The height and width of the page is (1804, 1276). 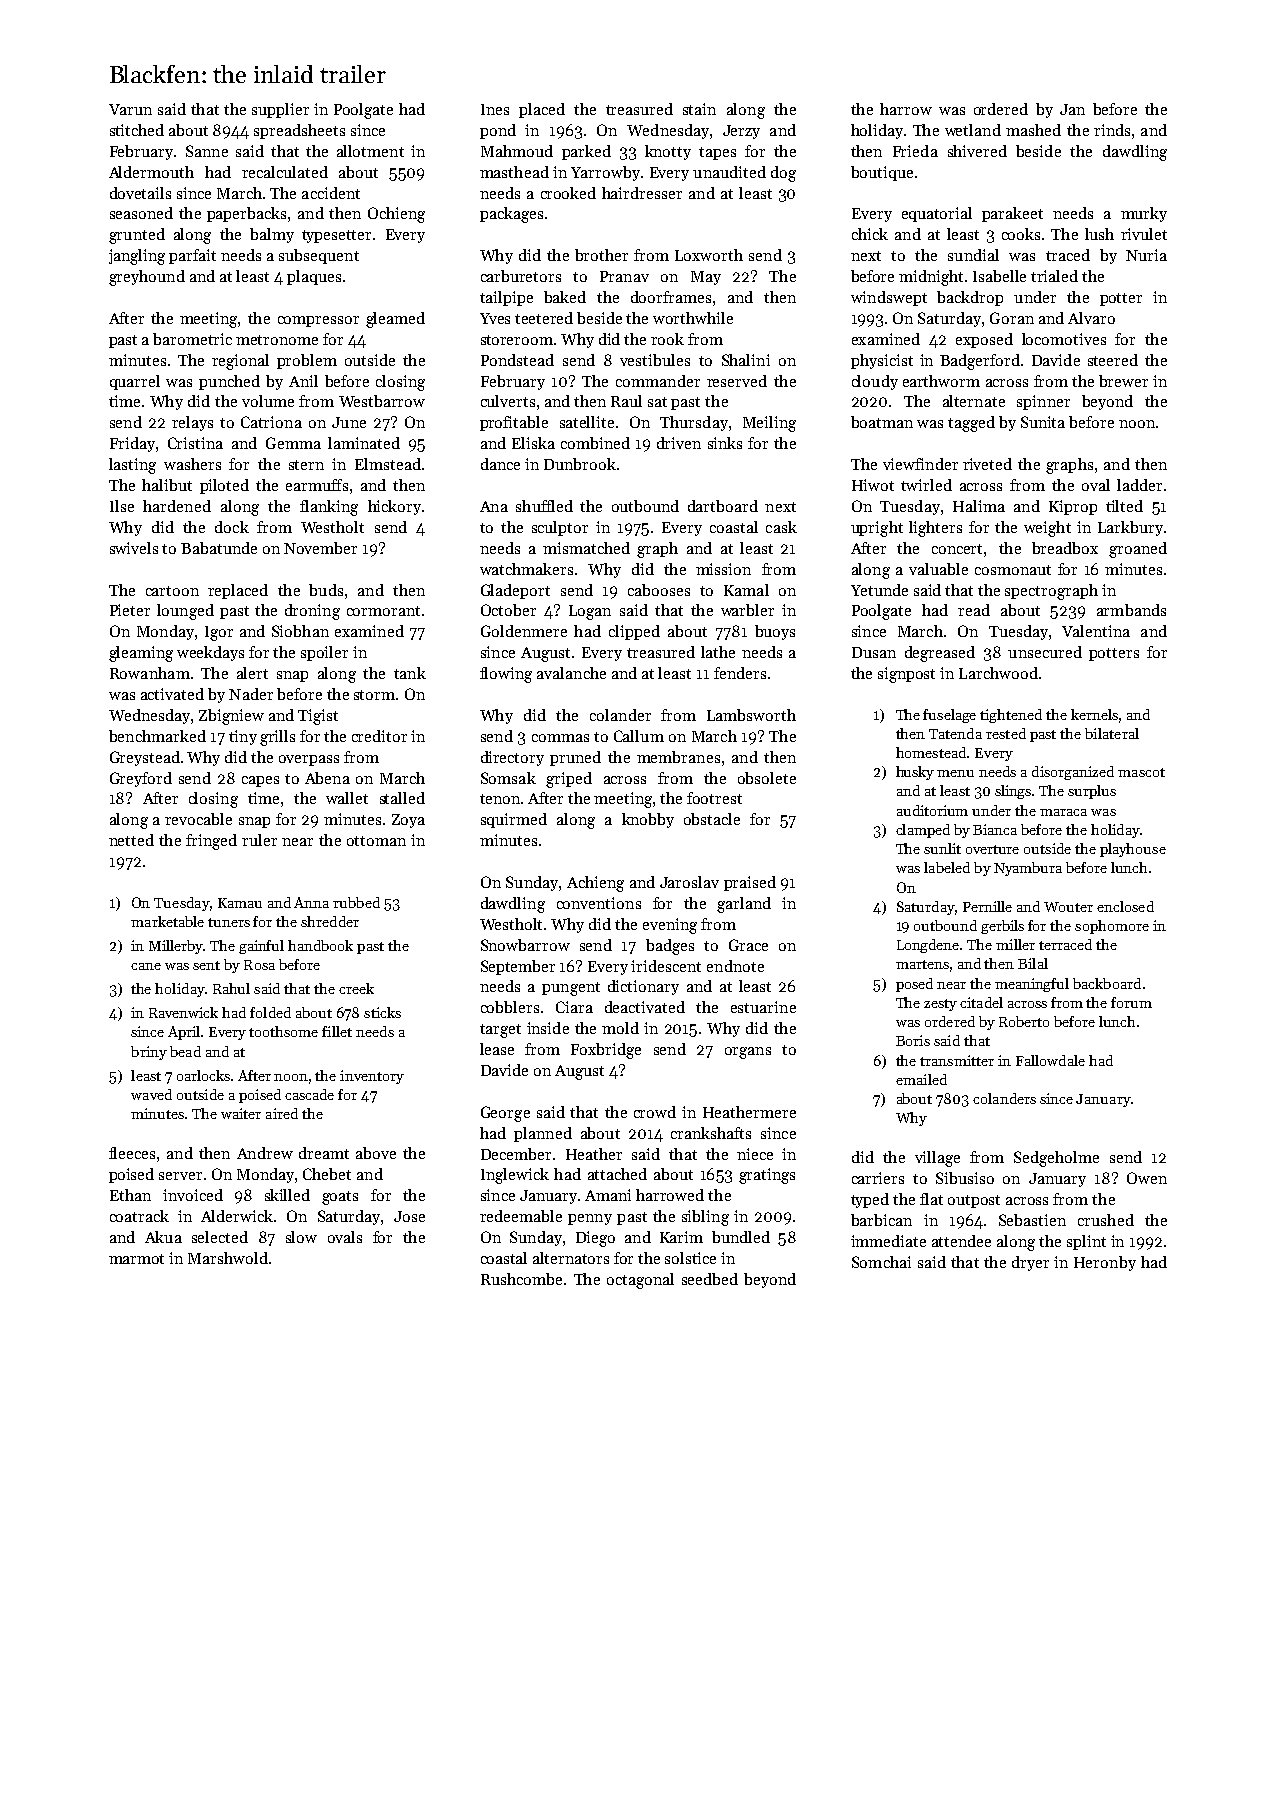 I want to click on maraca, so click(x=1063, y=812).
